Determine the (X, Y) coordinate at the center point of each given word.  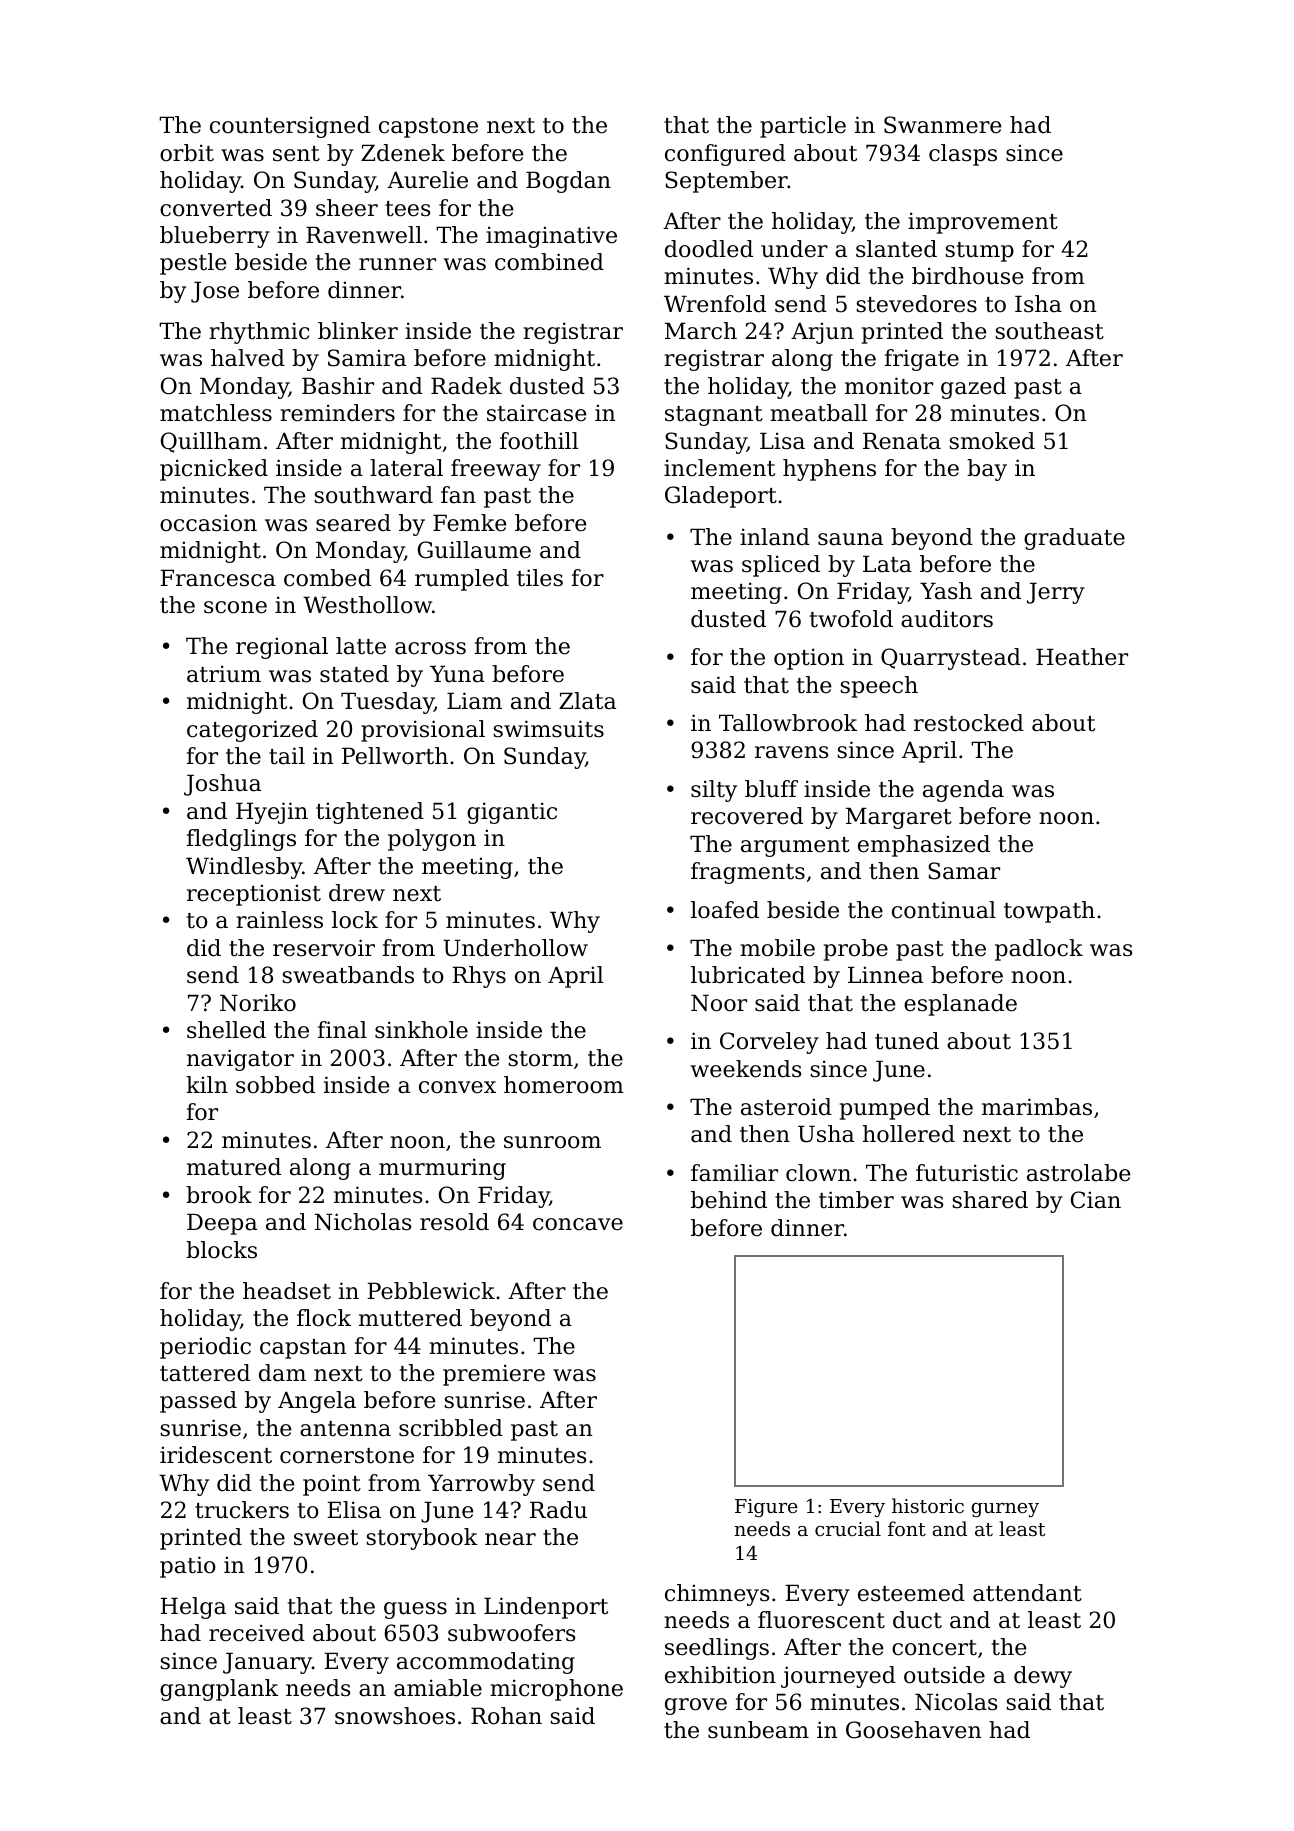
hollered (909, 1134)
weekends (746, 1069)
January (267, 1663)
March (701, 331)
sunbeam (758, 1730)
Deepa (222, 1224)
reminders (337, 413)
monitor (889, 386)
